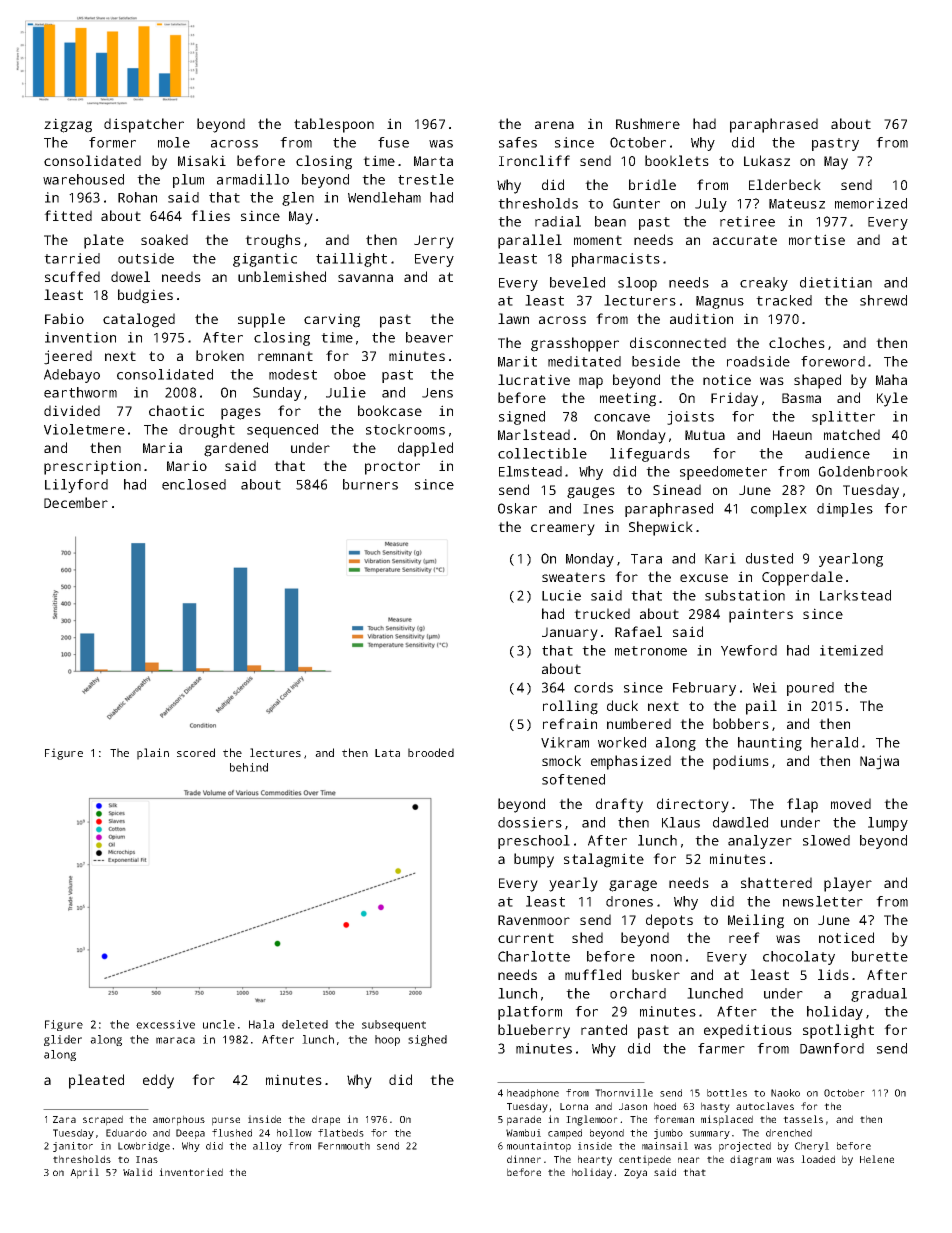  Describe the element at coordinates (891, 379) in the screenshot. I see `Maha` at that location.
